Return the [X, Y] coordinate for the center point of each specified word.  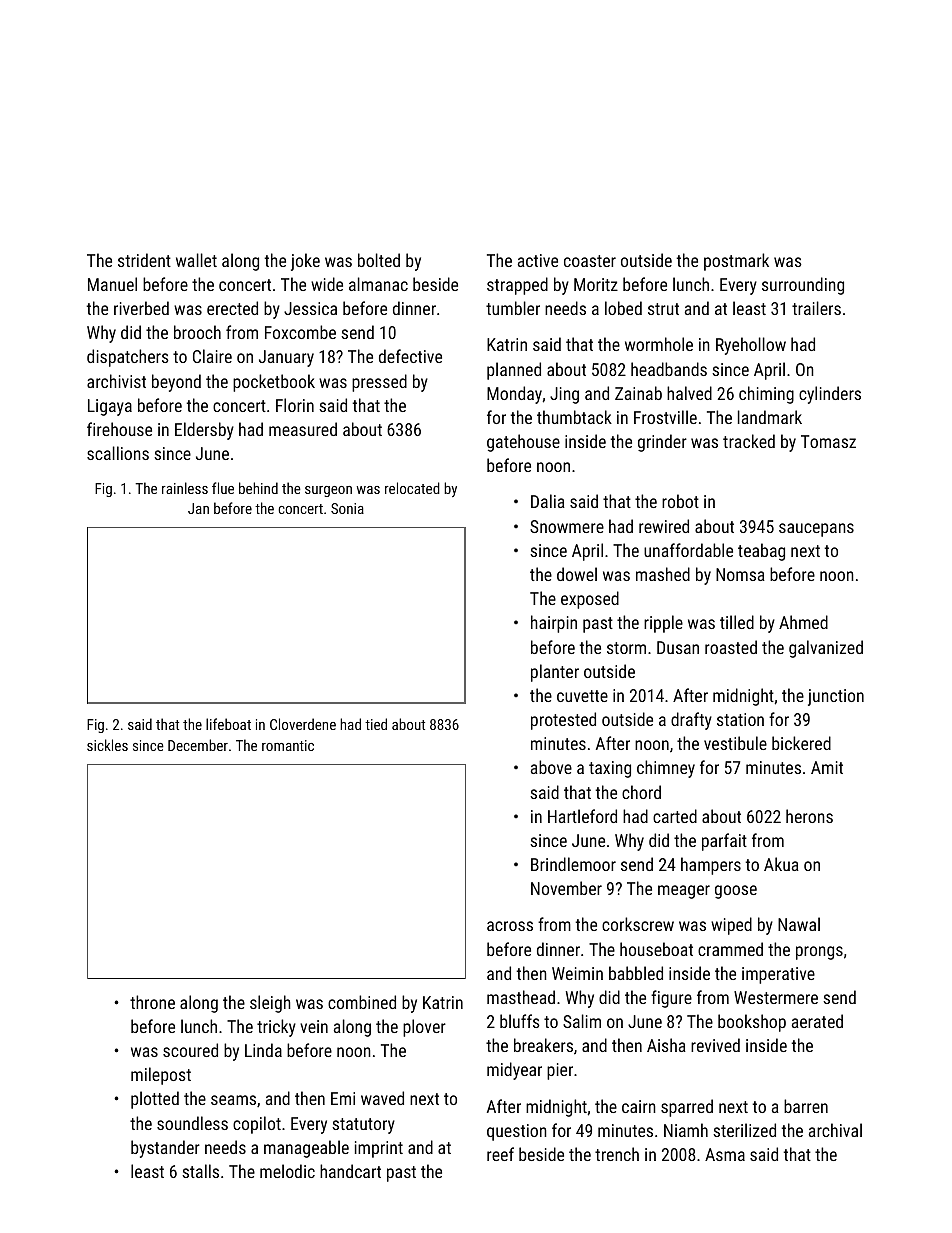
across [510, 926]
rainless [185, 488]
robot [680, 501]
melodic [287, 1171]
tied [376, 724]
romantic [288, 745]
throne [152, 1002]
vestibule [735, 743]
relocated [412, 488]
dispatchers [128, 358]
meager [684, 892]
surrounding [803, 286]
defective [410, 356]
